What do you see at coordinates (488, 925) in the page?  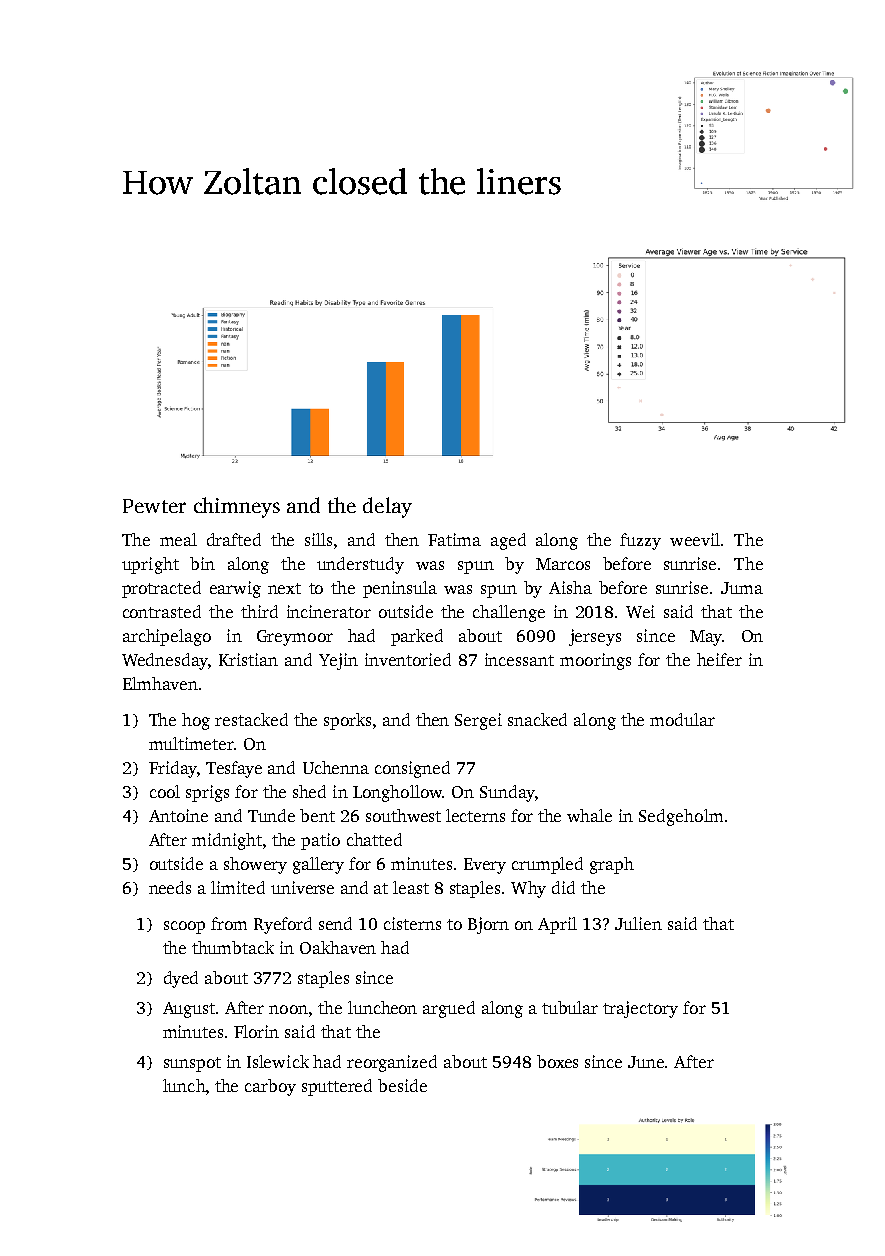 I see `Bjorn` at bounding box center [488, 925].
